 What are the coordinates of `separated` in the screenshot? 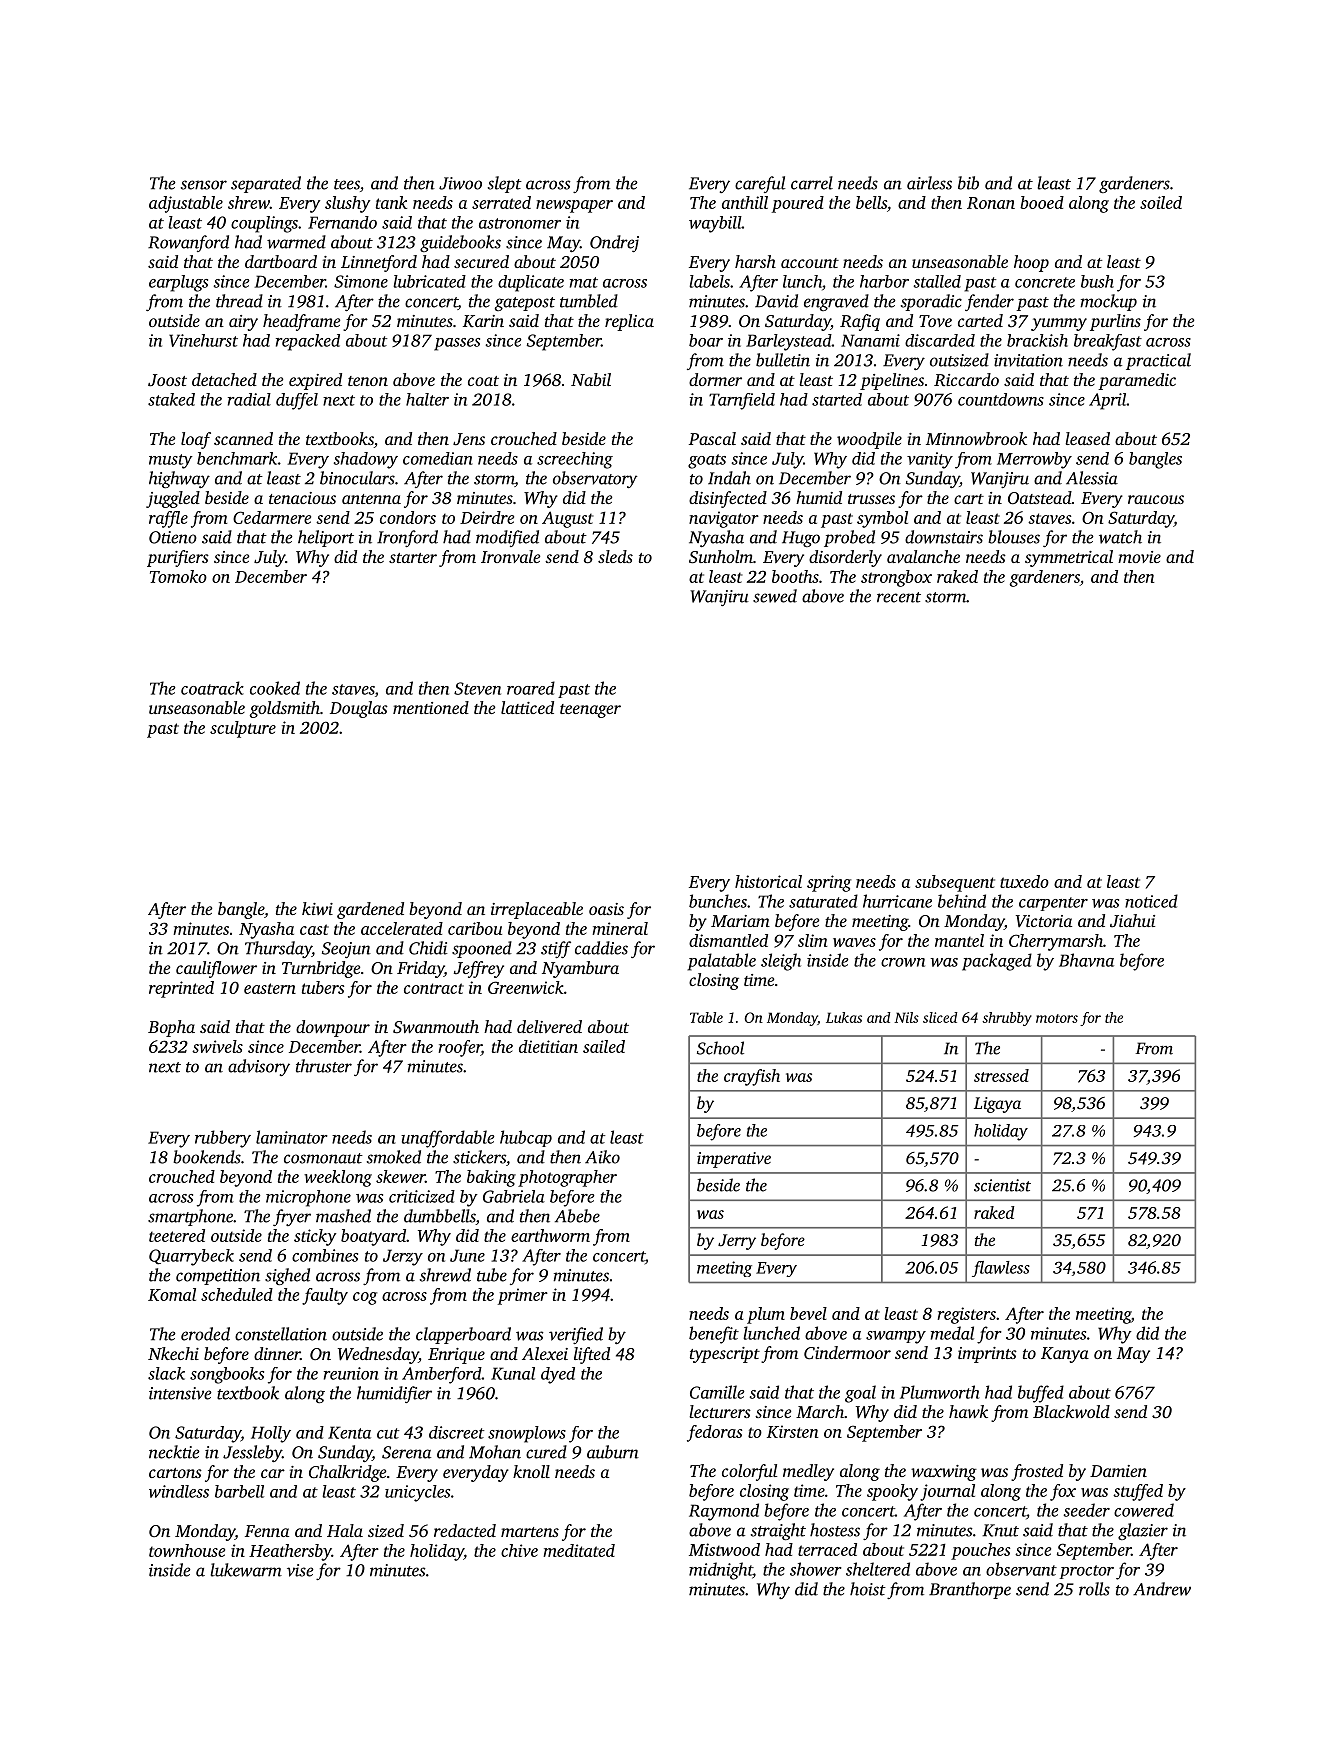 It's located at (266, 184).
